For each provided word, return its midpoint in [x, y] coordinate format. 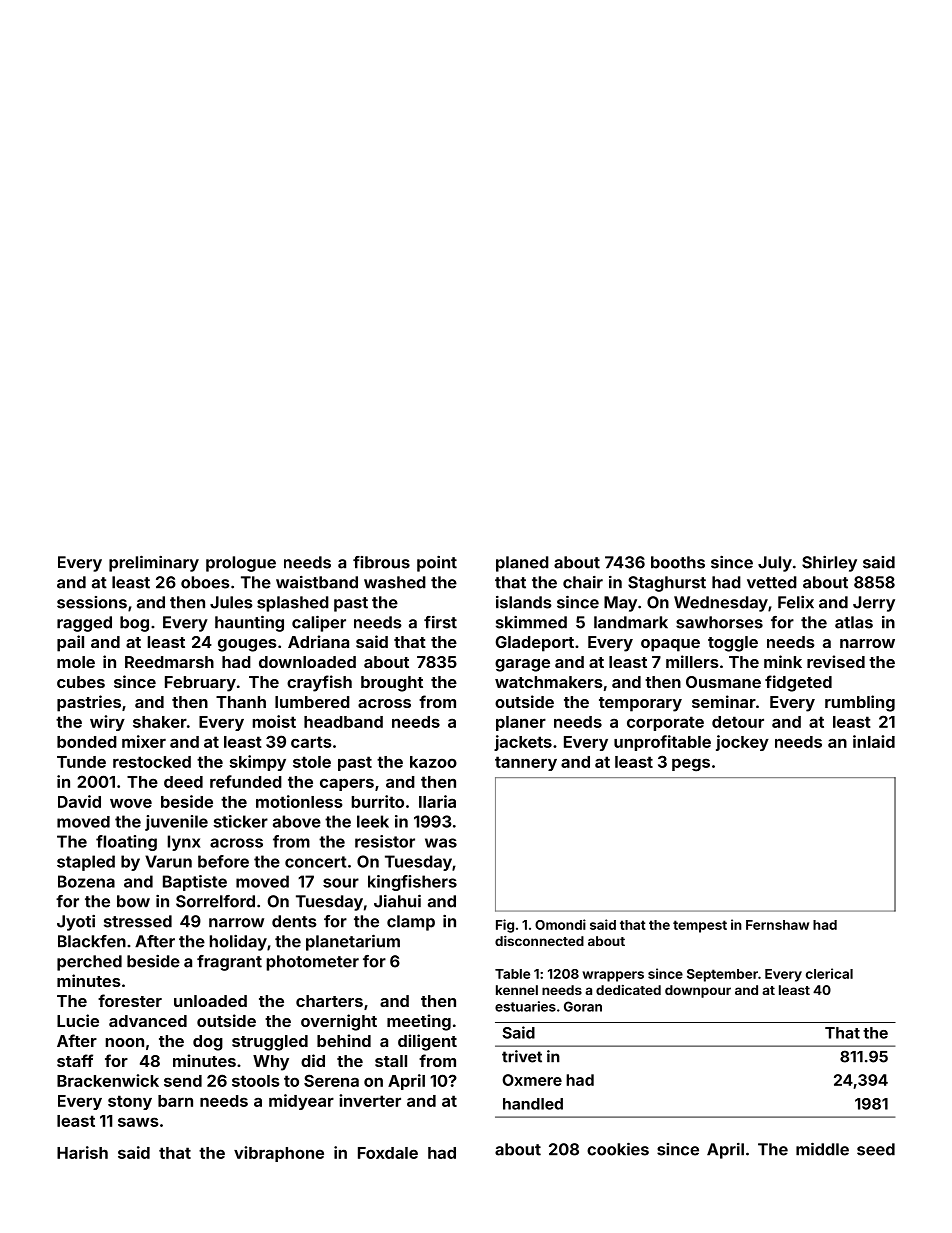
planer [521, 723]
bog [134, 624]
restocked [152, 762]
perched [89, 963]
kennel [517, 990]
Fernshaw [777, 925]
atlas [854, 622]
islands [524, 602]
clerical [829, 973]
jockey [742, 743]
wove [131, 803]
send [183, 1081]
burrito [378, 801]
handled [533, 1104]
